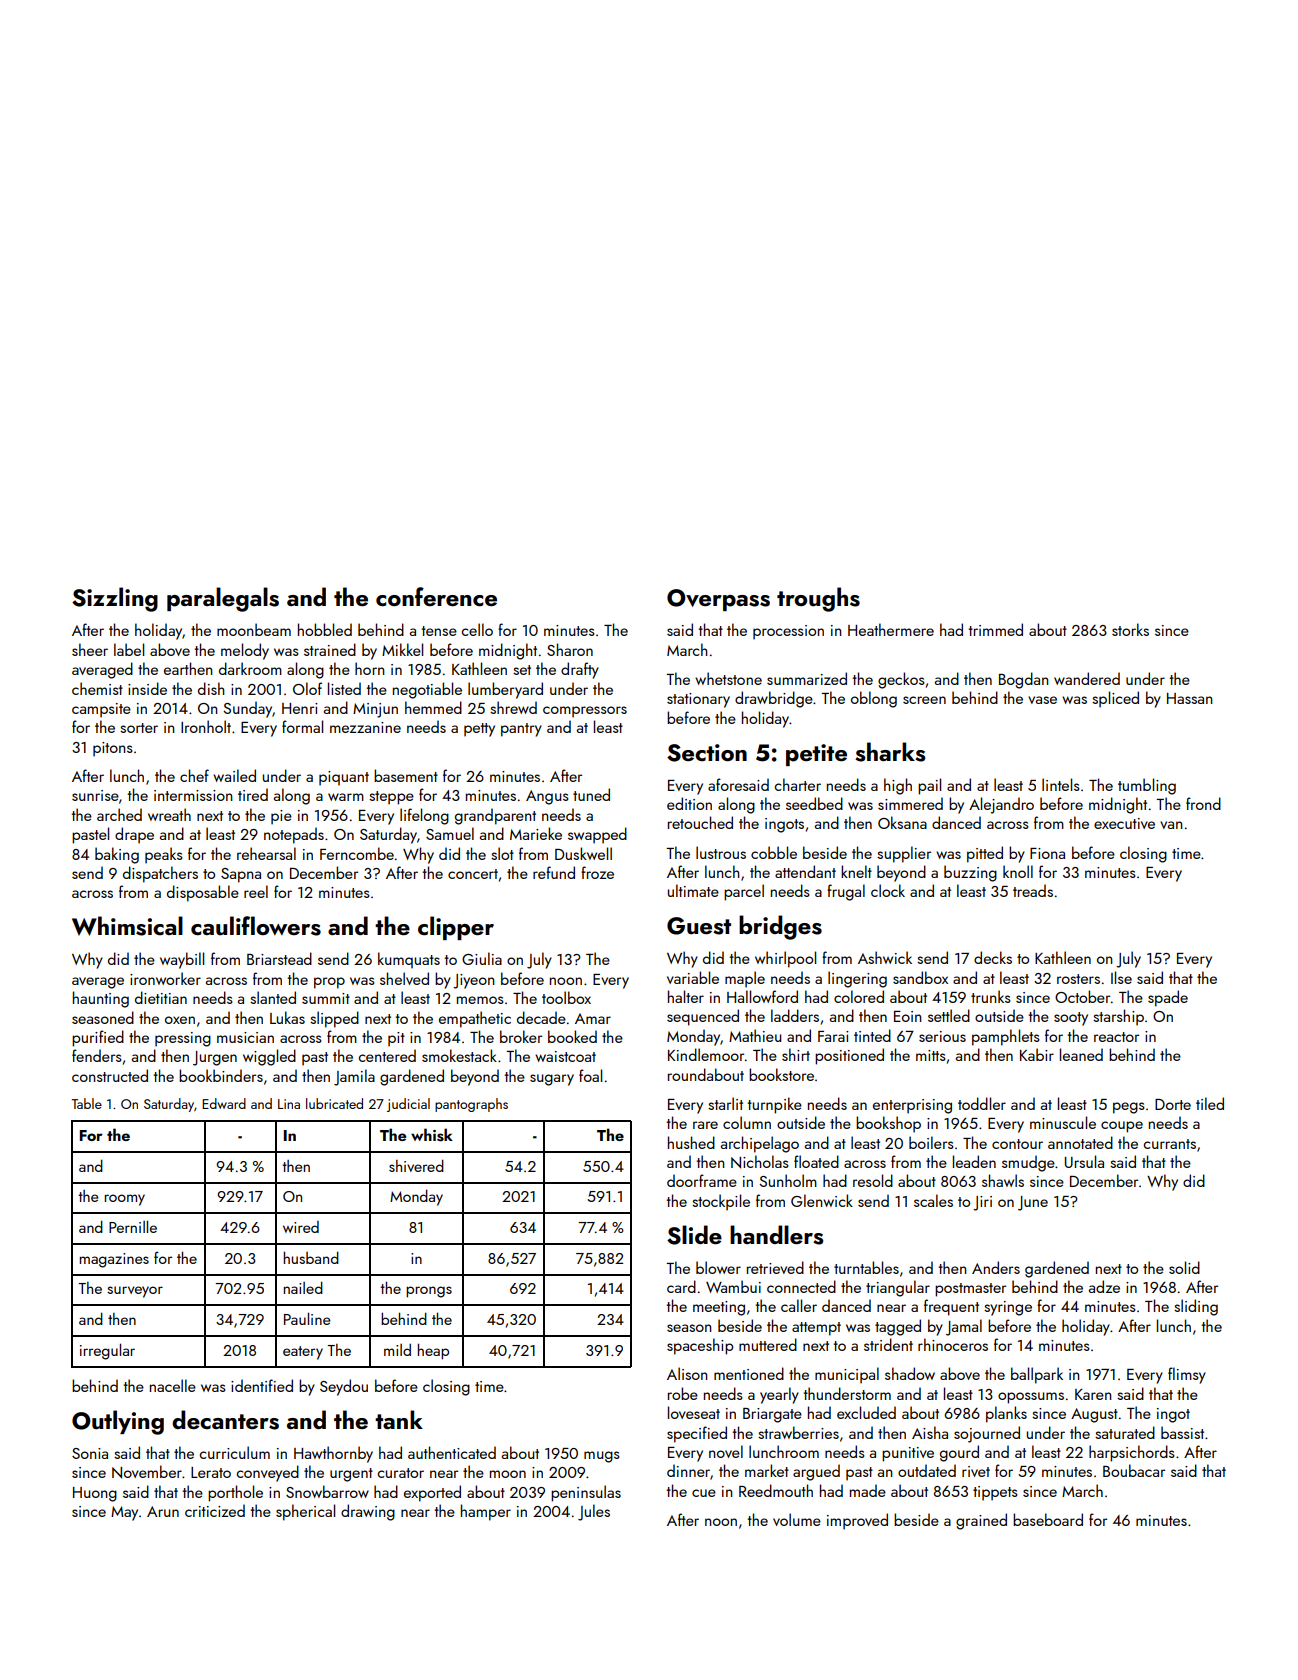 This document has width=1298, height=1680. I want to click on Sonia, so click(90, 1453).
